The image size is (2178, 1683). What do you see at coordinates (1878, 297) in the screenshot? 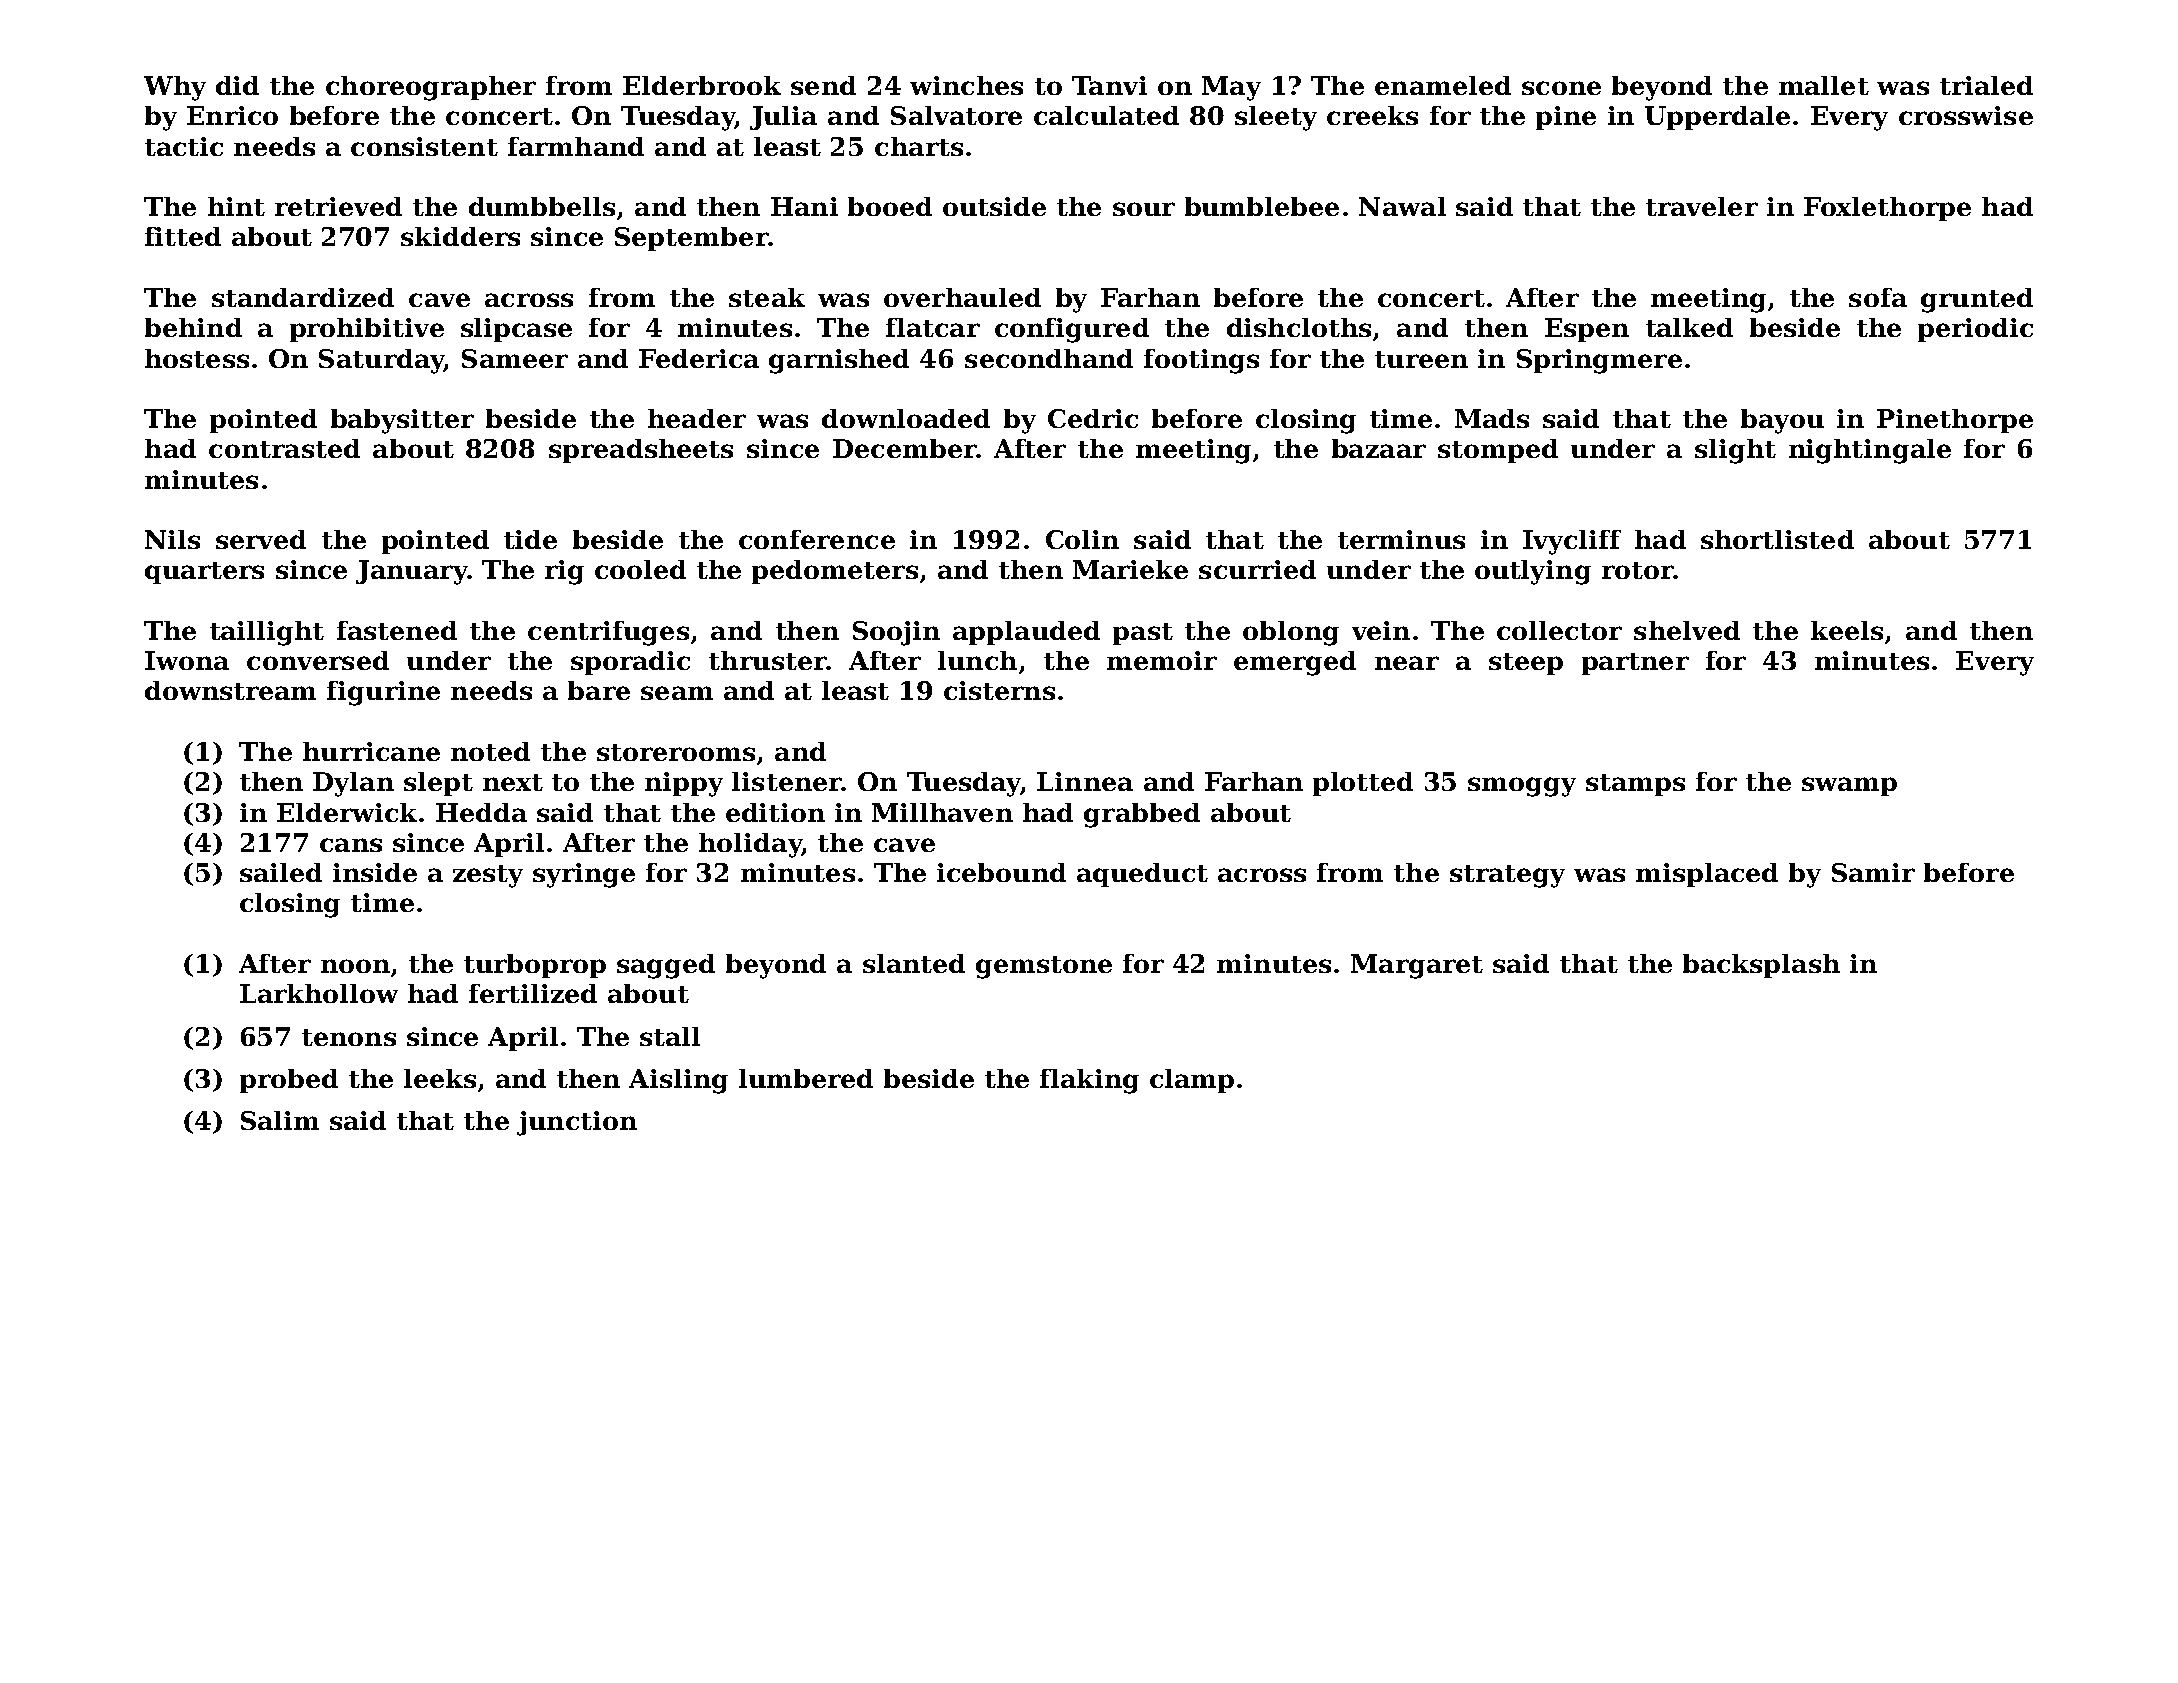
I see `sofa` at bounding box center [1878, 297].
